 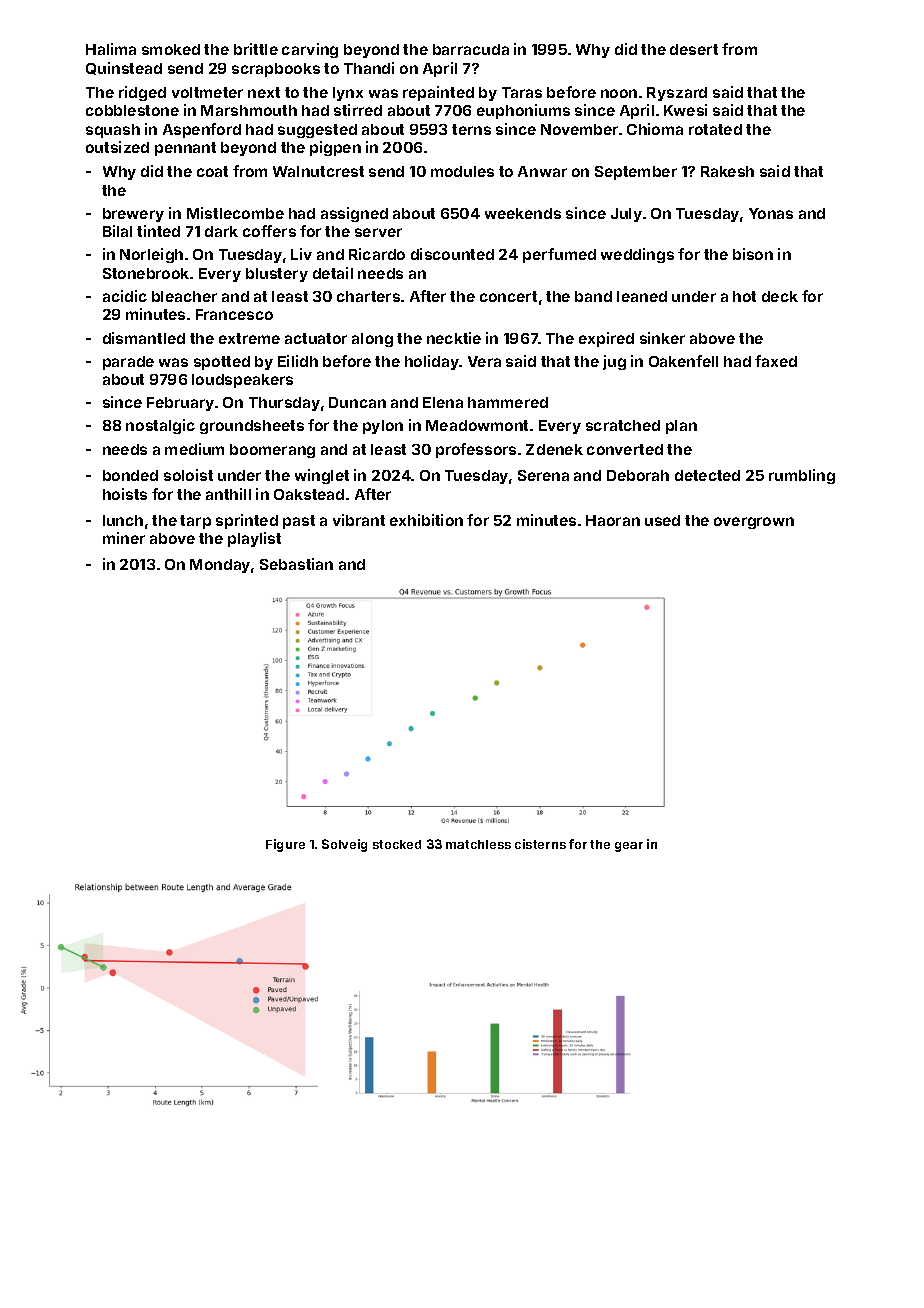 I want to click on rumbling, so click(x=802, y=476).
